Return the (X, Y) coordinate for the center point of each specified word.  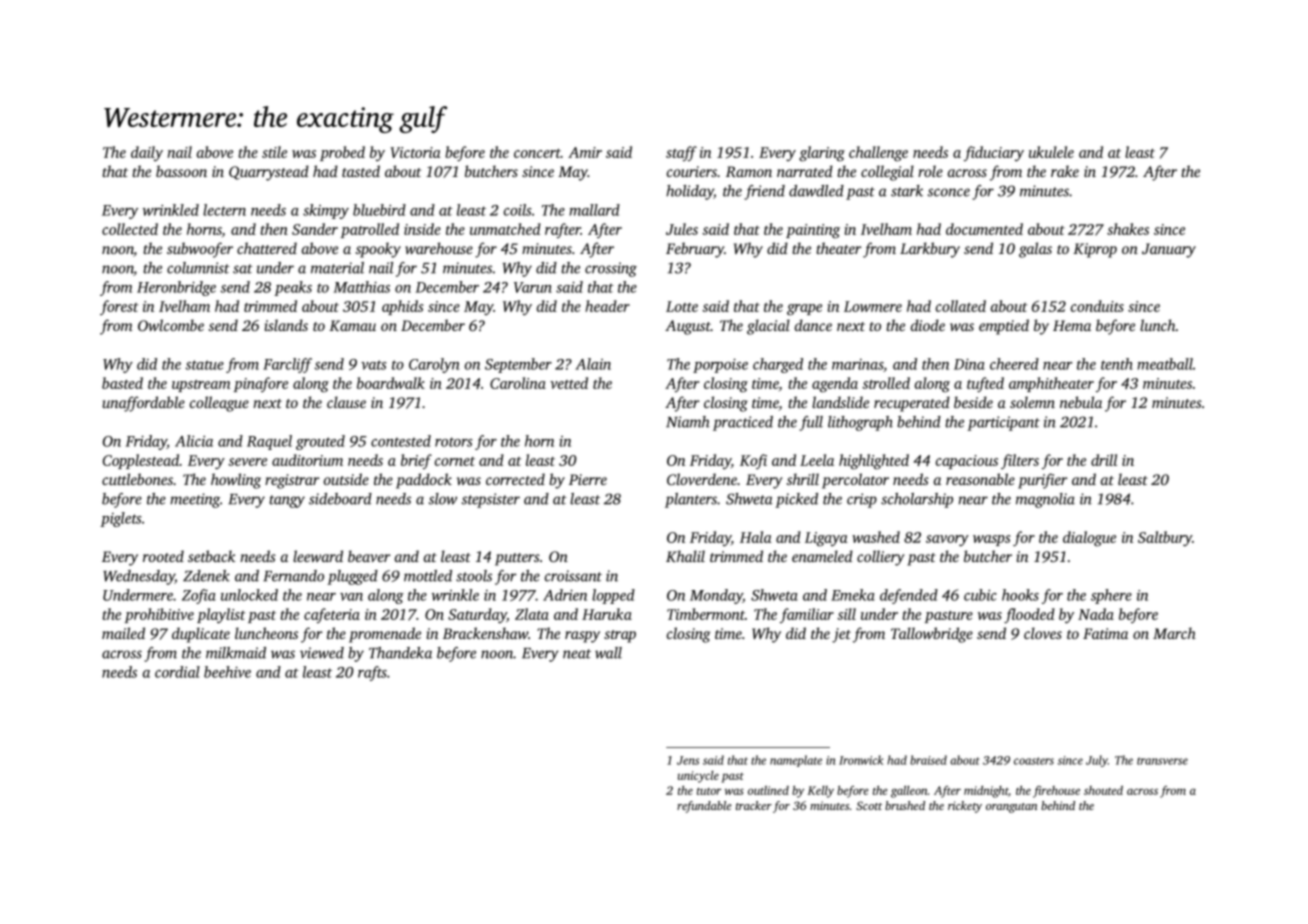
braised (928, 760)
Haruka (607, 614)
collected (130, 229)
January (1169, 250)
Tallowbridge (932, 635)
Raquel (269, 442)
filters (1020, 461)
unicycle (698, 777)
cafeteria (332, 615)
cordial (177, 672)
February (695, 250)
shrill (803, 479)
